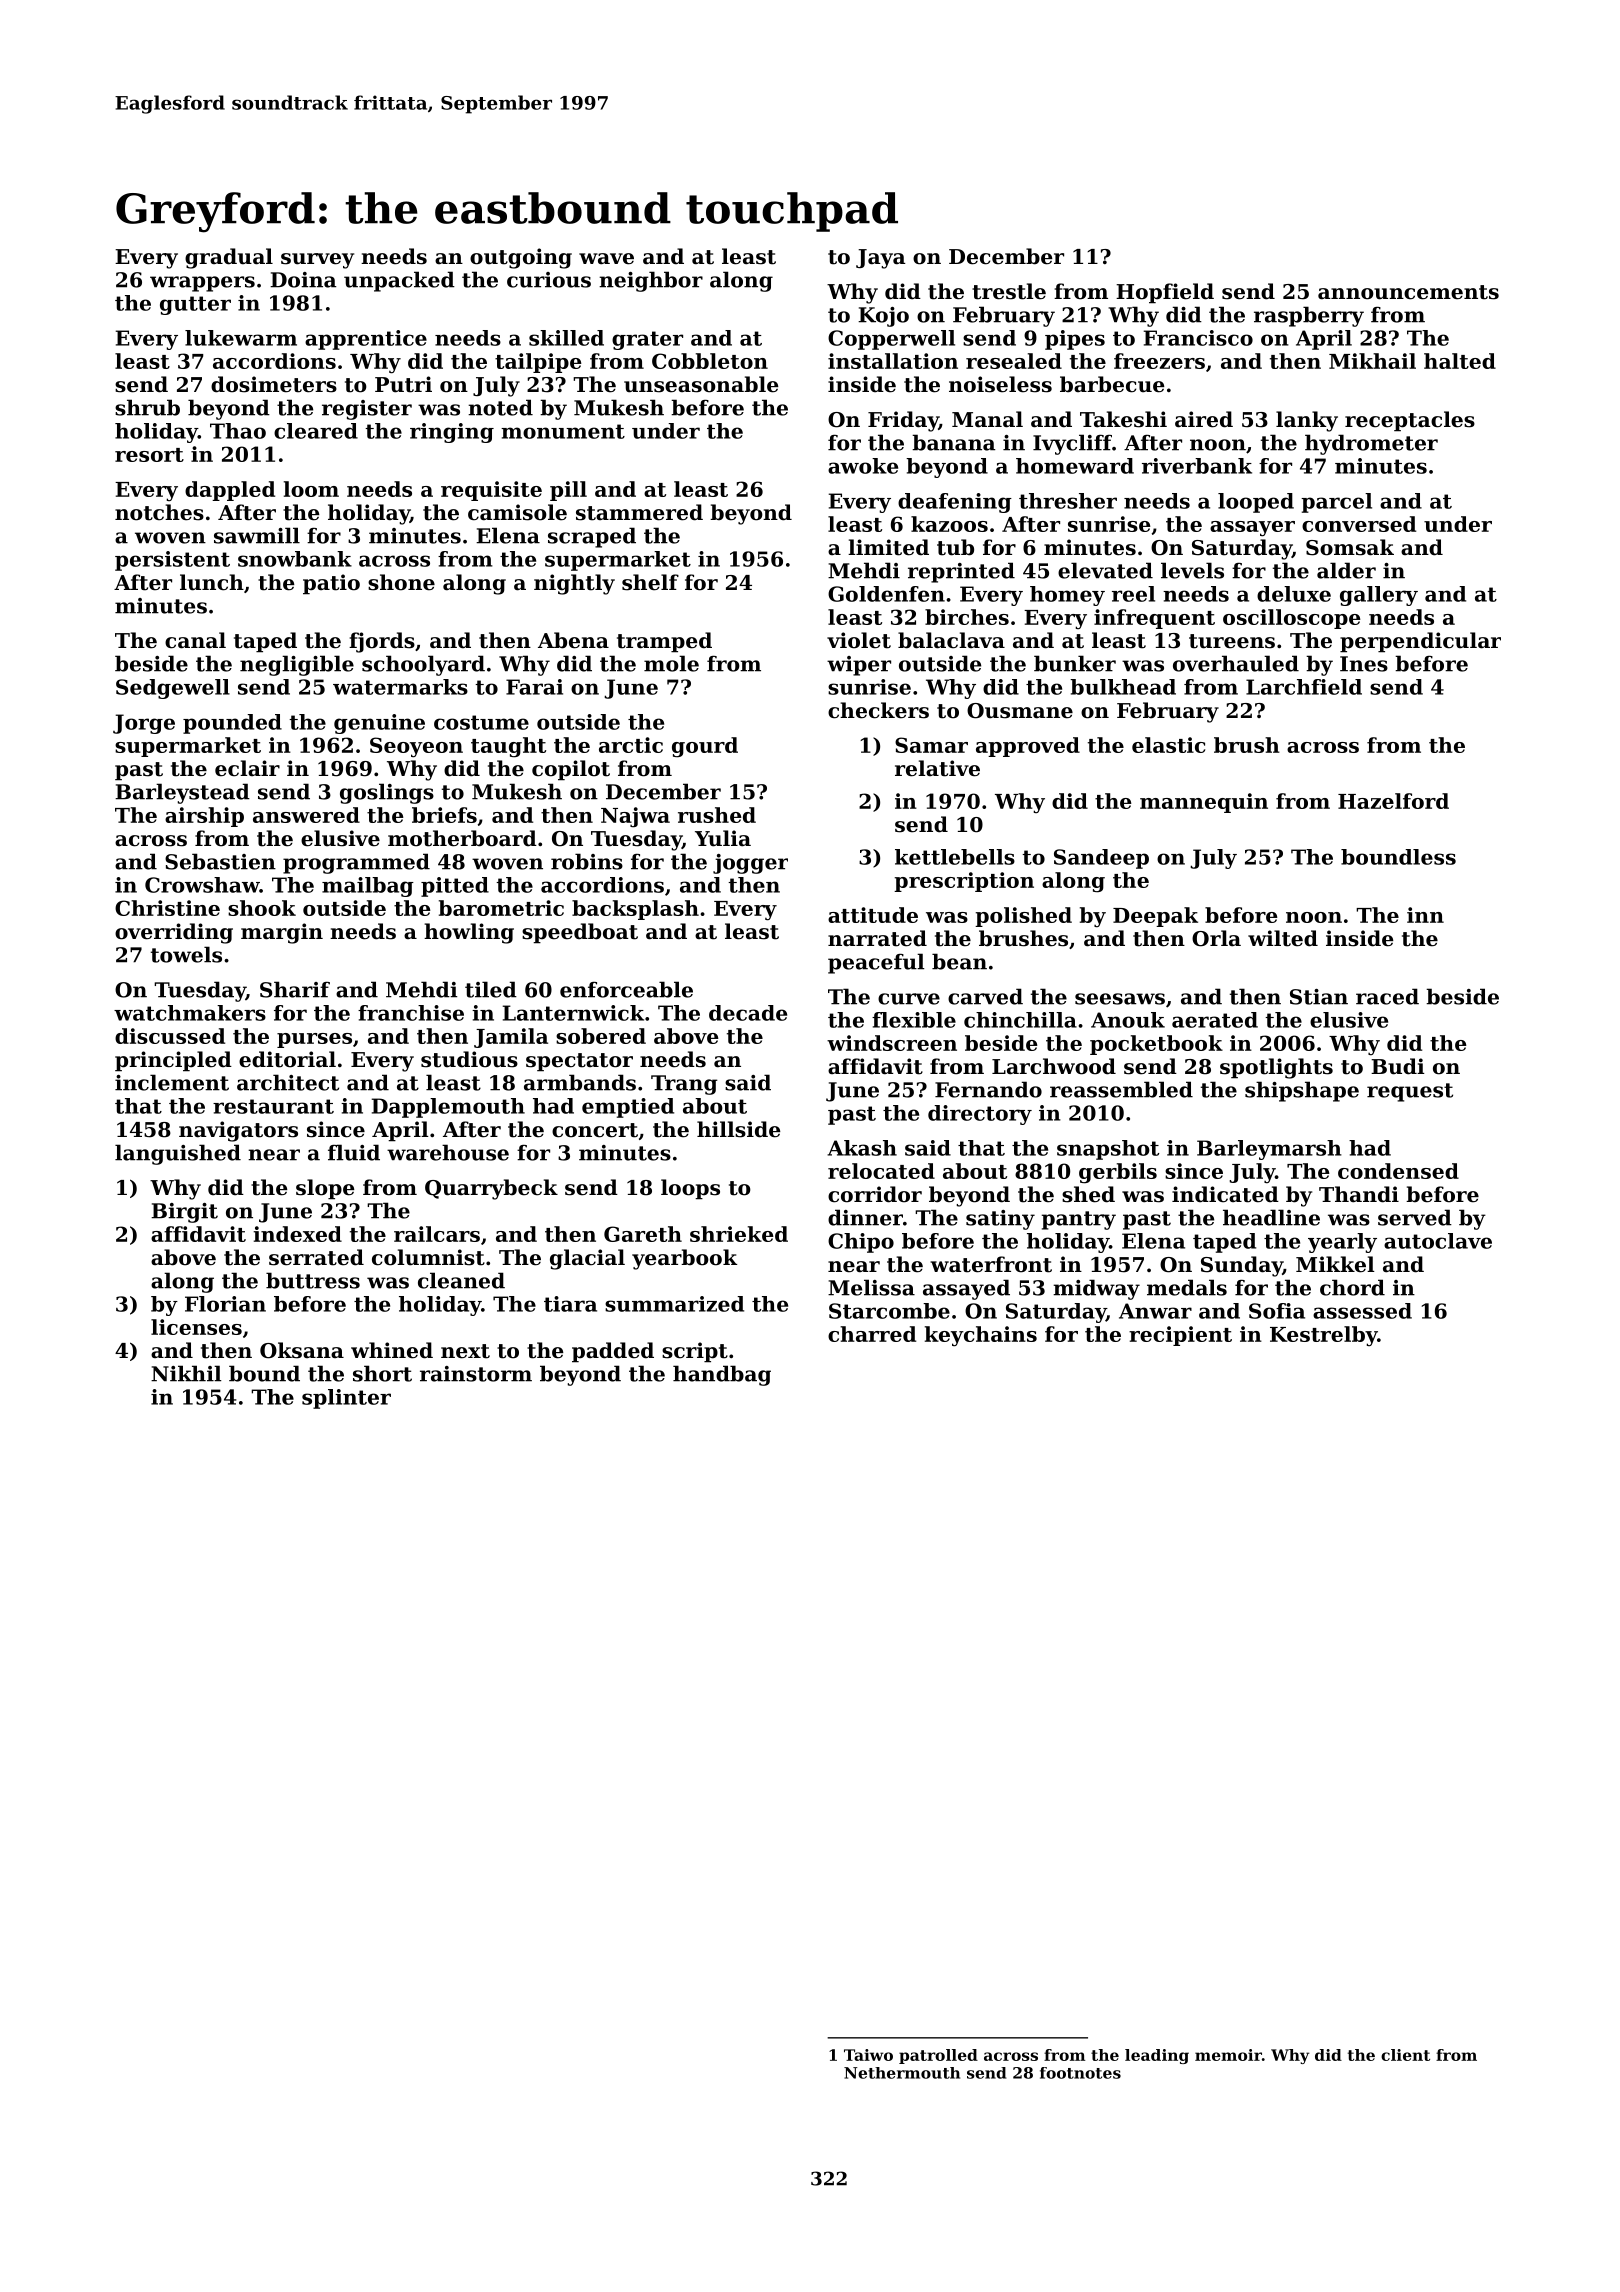 This screenshot has width=1620, height=2292. I want to click on warehouse, so click(448, 1152).
